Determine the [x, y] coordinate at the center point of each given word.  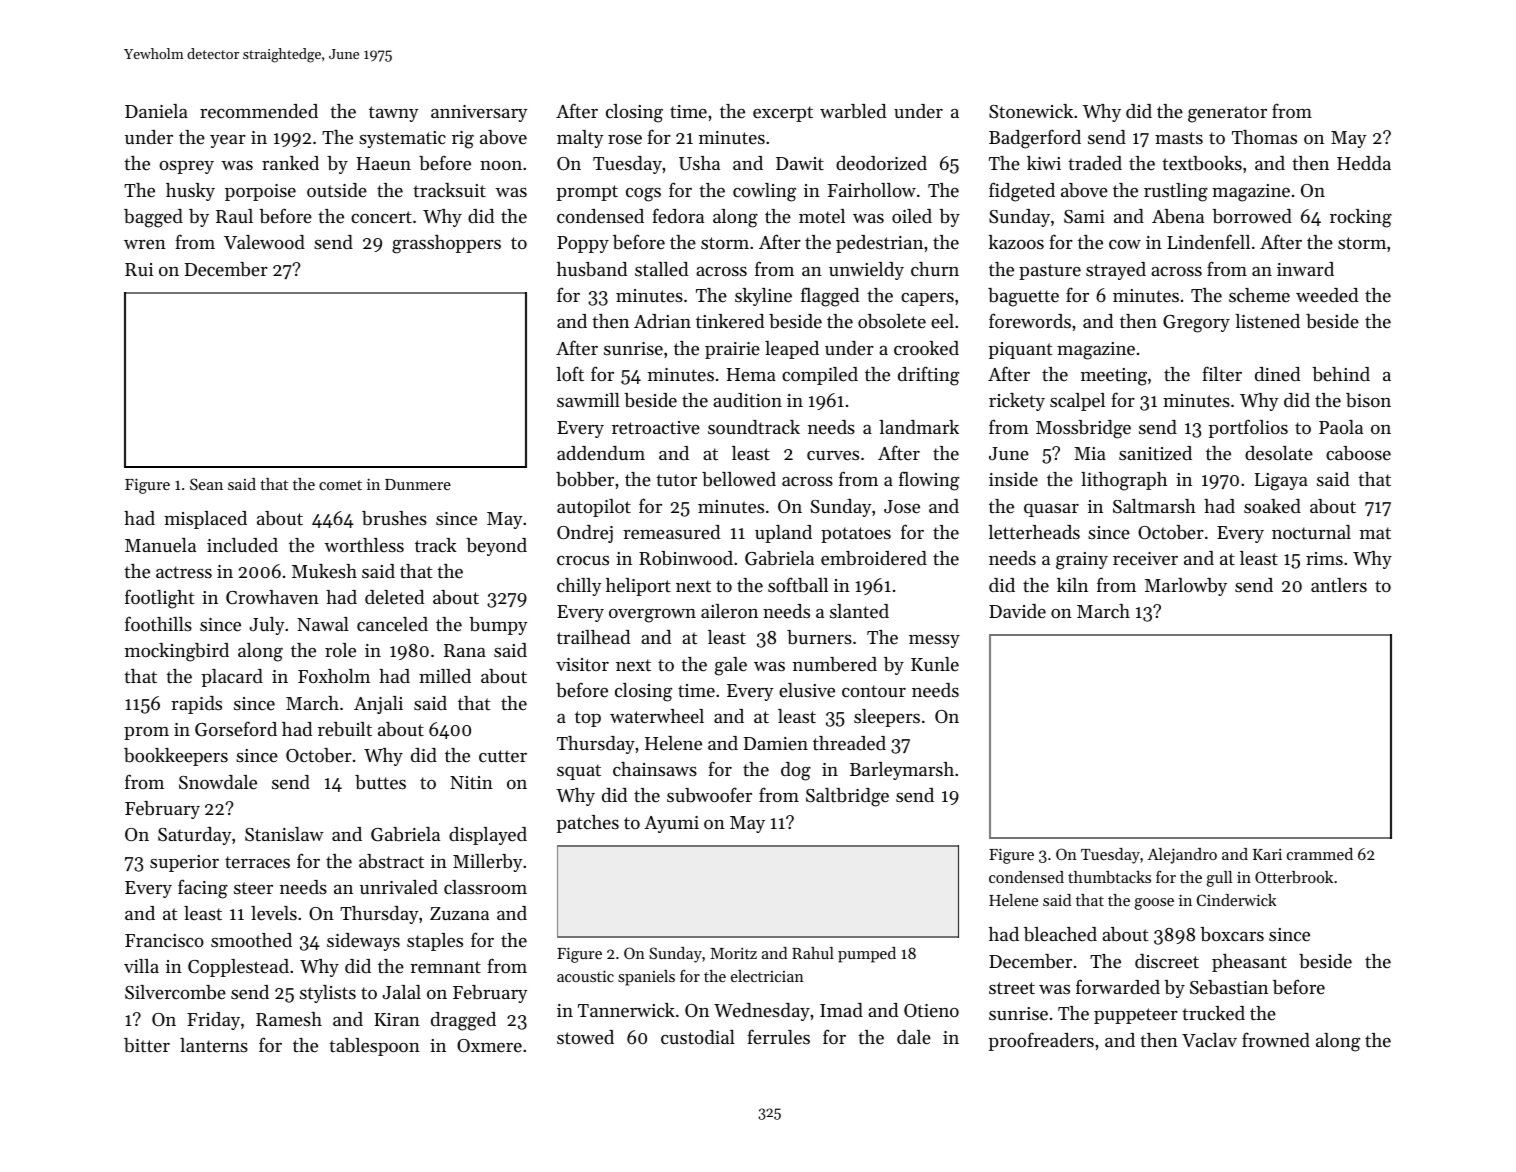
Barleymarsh [902, 771]
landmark [919, 427]
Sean [206, 484]
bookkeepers [176, 757]
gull [1219, 879]
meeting [1114, 377]
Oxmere [489, 1045]
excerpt [783, 114]
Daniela [156, 111]
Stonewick [1031, 111]
